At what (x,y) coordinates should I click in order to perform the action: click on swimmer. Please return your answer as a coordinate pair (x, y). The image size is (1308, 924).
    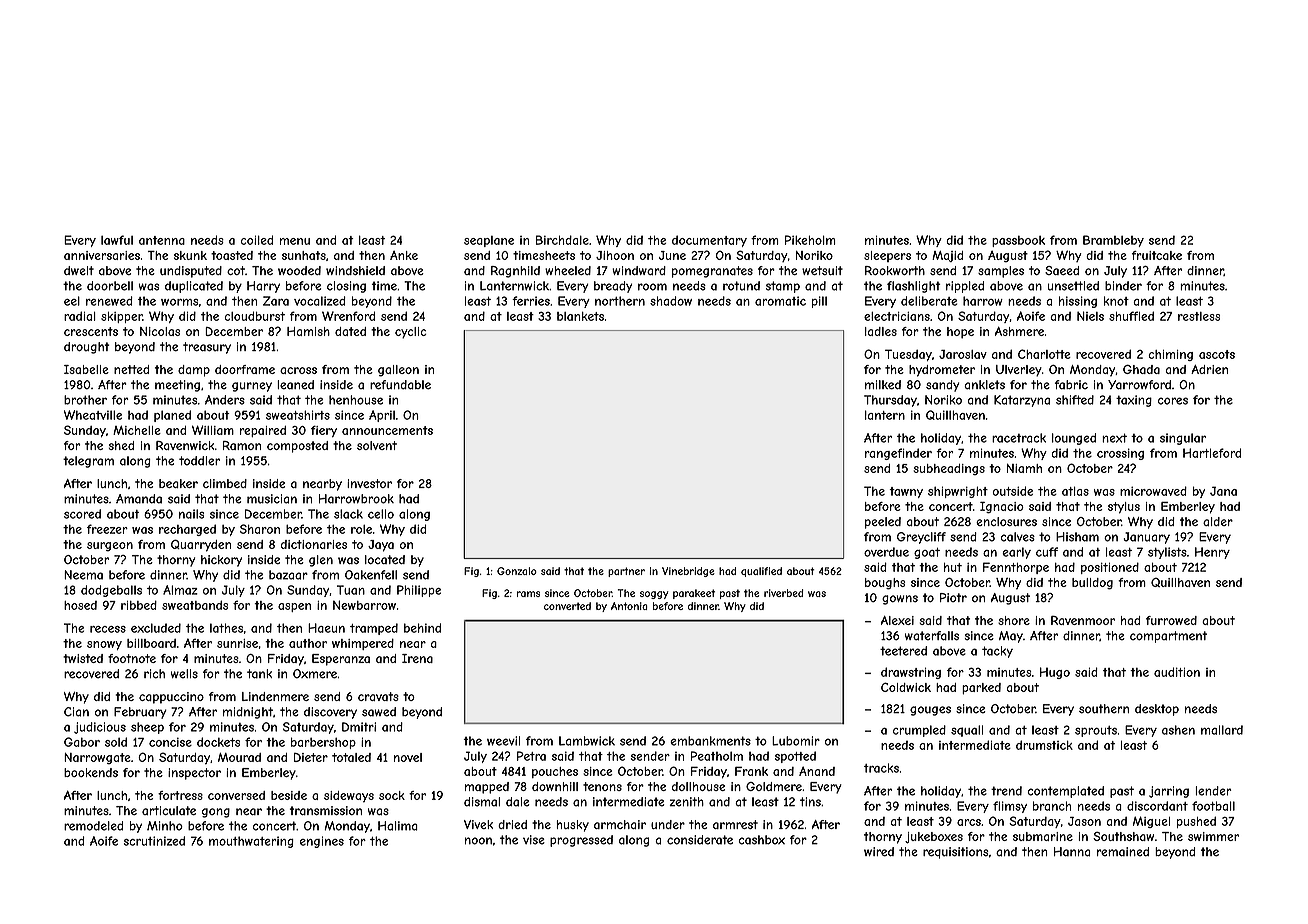
    Looking at the image, I should click on (1213, 836).
